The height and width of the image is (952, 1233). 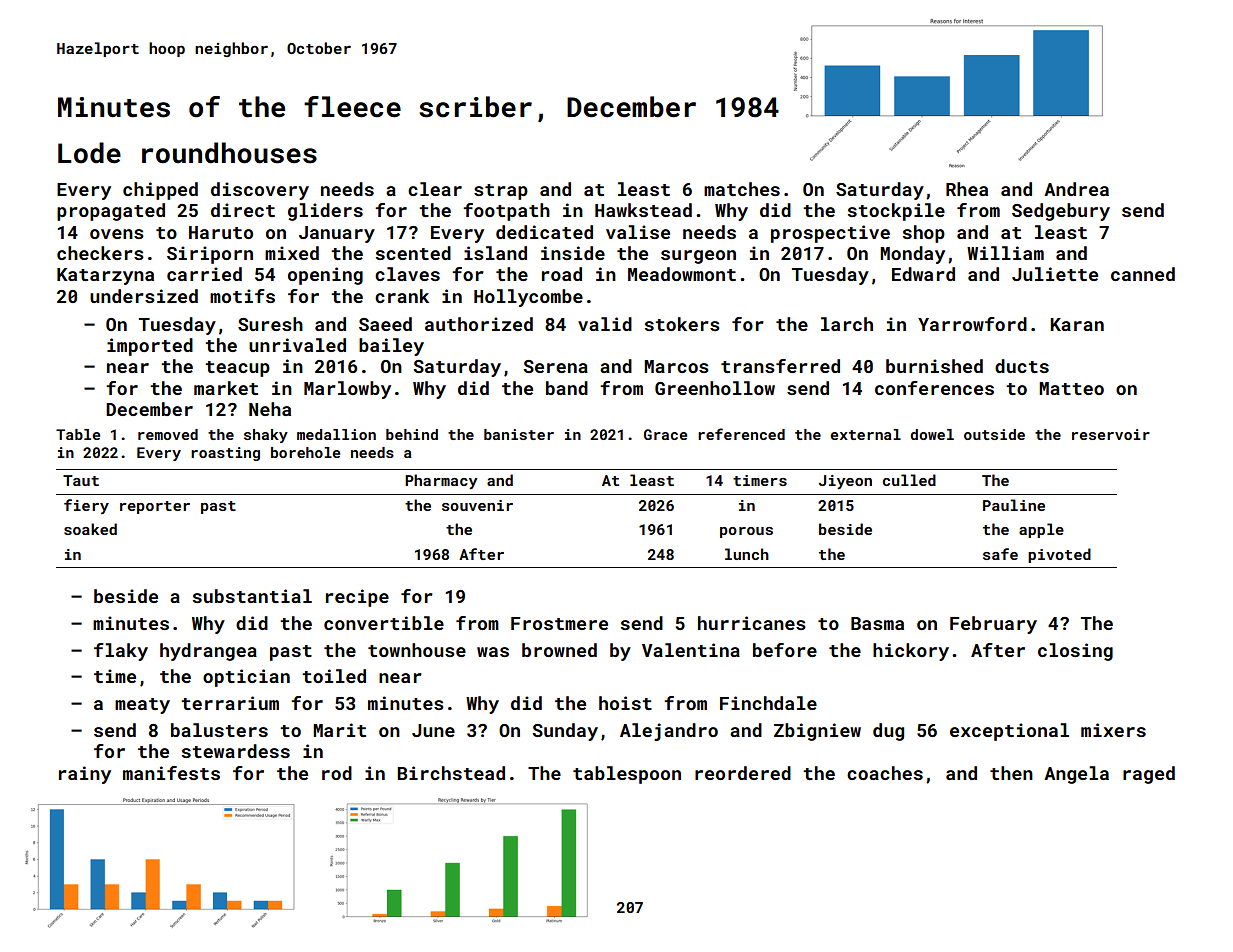 I want to click on Pharmacy, so click(x=441, y=481).
